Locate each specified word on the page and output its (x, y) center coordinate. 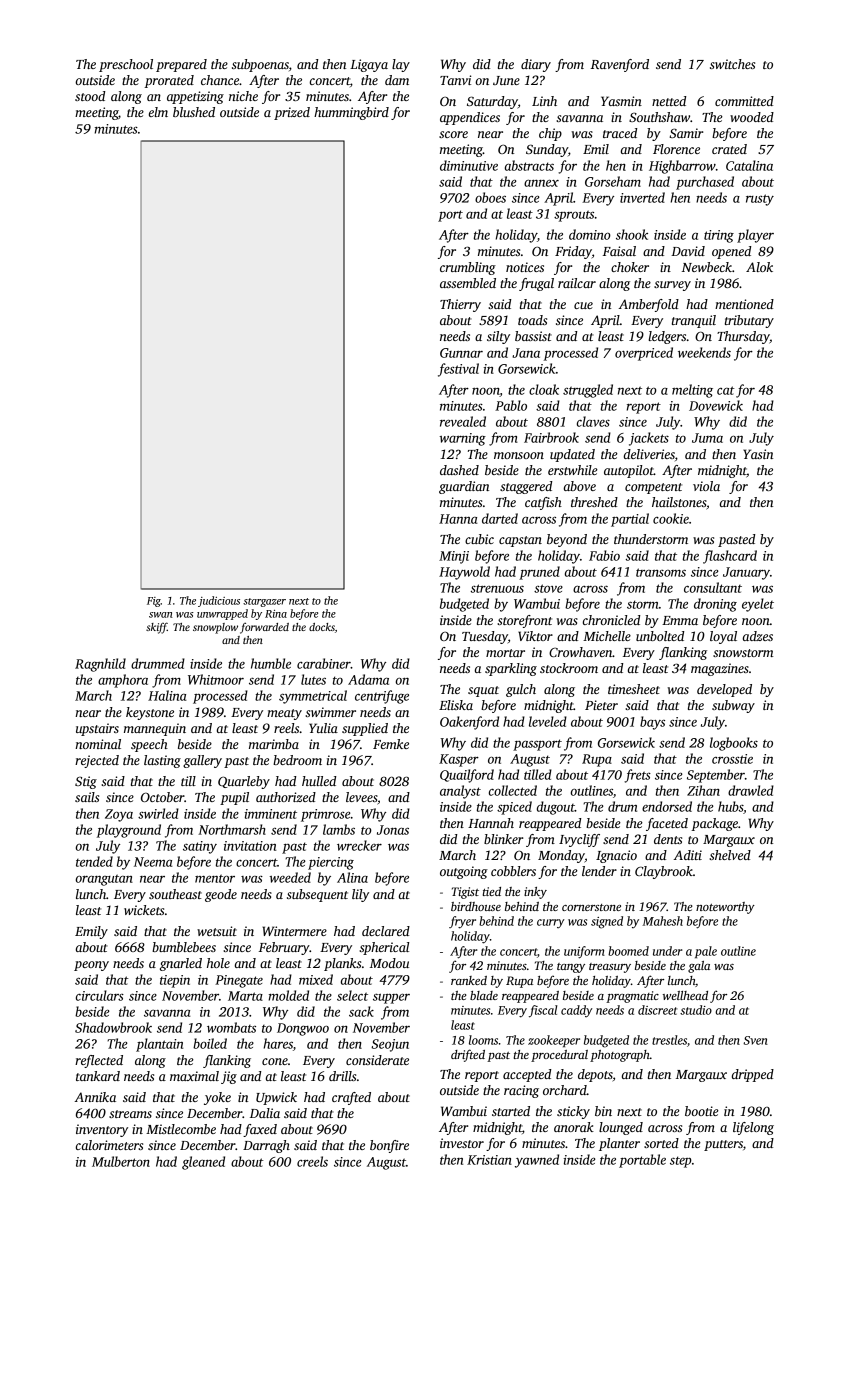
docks (322, 627)
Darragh (266, 1146)
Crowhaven (580, 652)
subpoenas (260, 65)
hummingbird (351, 113)
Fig (154, 602)
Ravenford (620, 65)
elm (158, 112)
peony (91, 966)
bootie (702, 1111)
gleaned (203, 1163)
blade (484, 995)
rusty (760, 200)
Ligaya (369, 65)
